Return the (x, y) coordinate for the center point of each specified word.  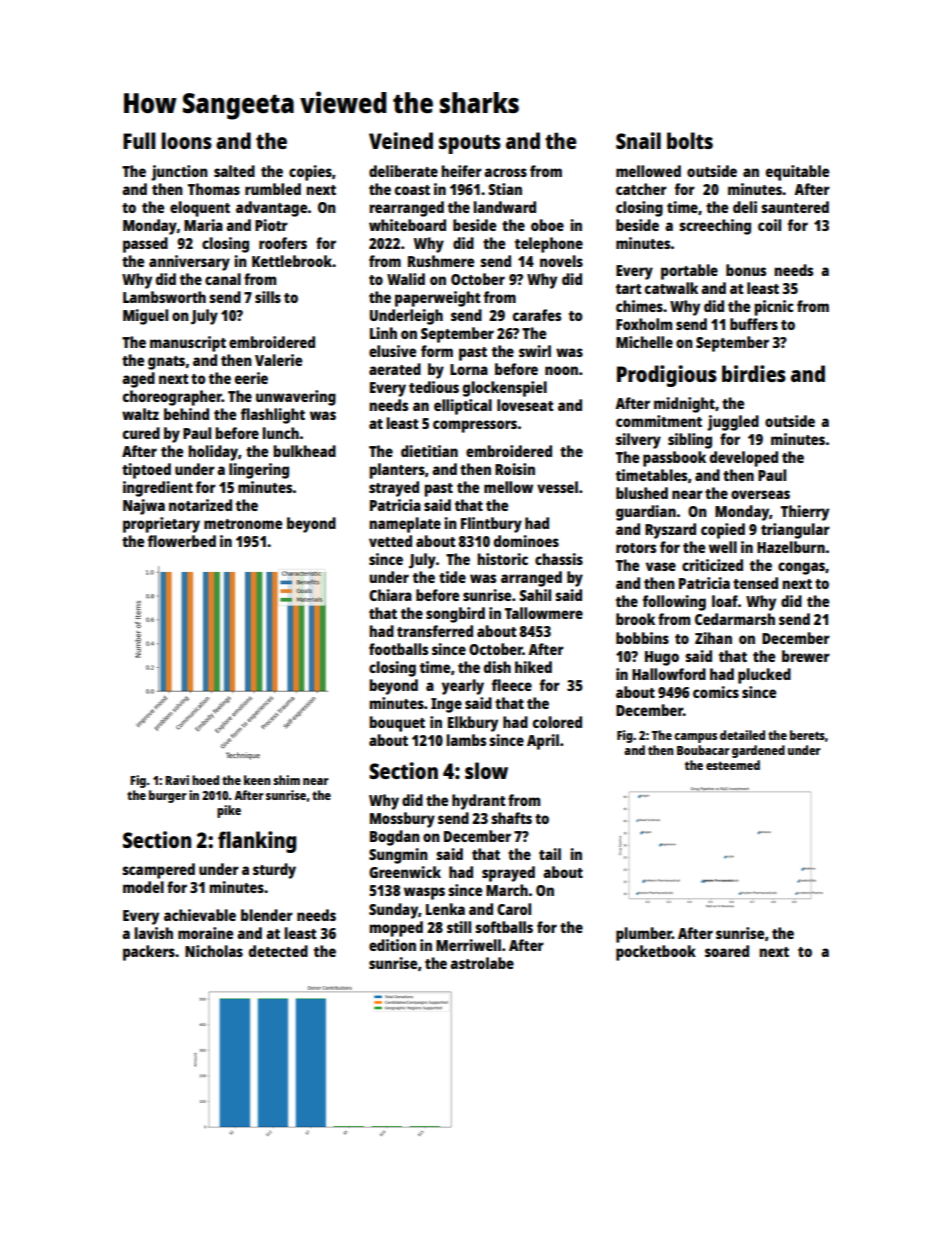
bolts (690, 140)
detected (278, 951)
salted (234, 171)
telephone (549, 245)
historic (502, 559)
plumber (644, 935)
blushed (642, 493)
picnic (774, 308)
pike (229, 811)
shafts (511, 818)
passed (145, 245)
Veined (401, 140)
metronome (243, 524)
